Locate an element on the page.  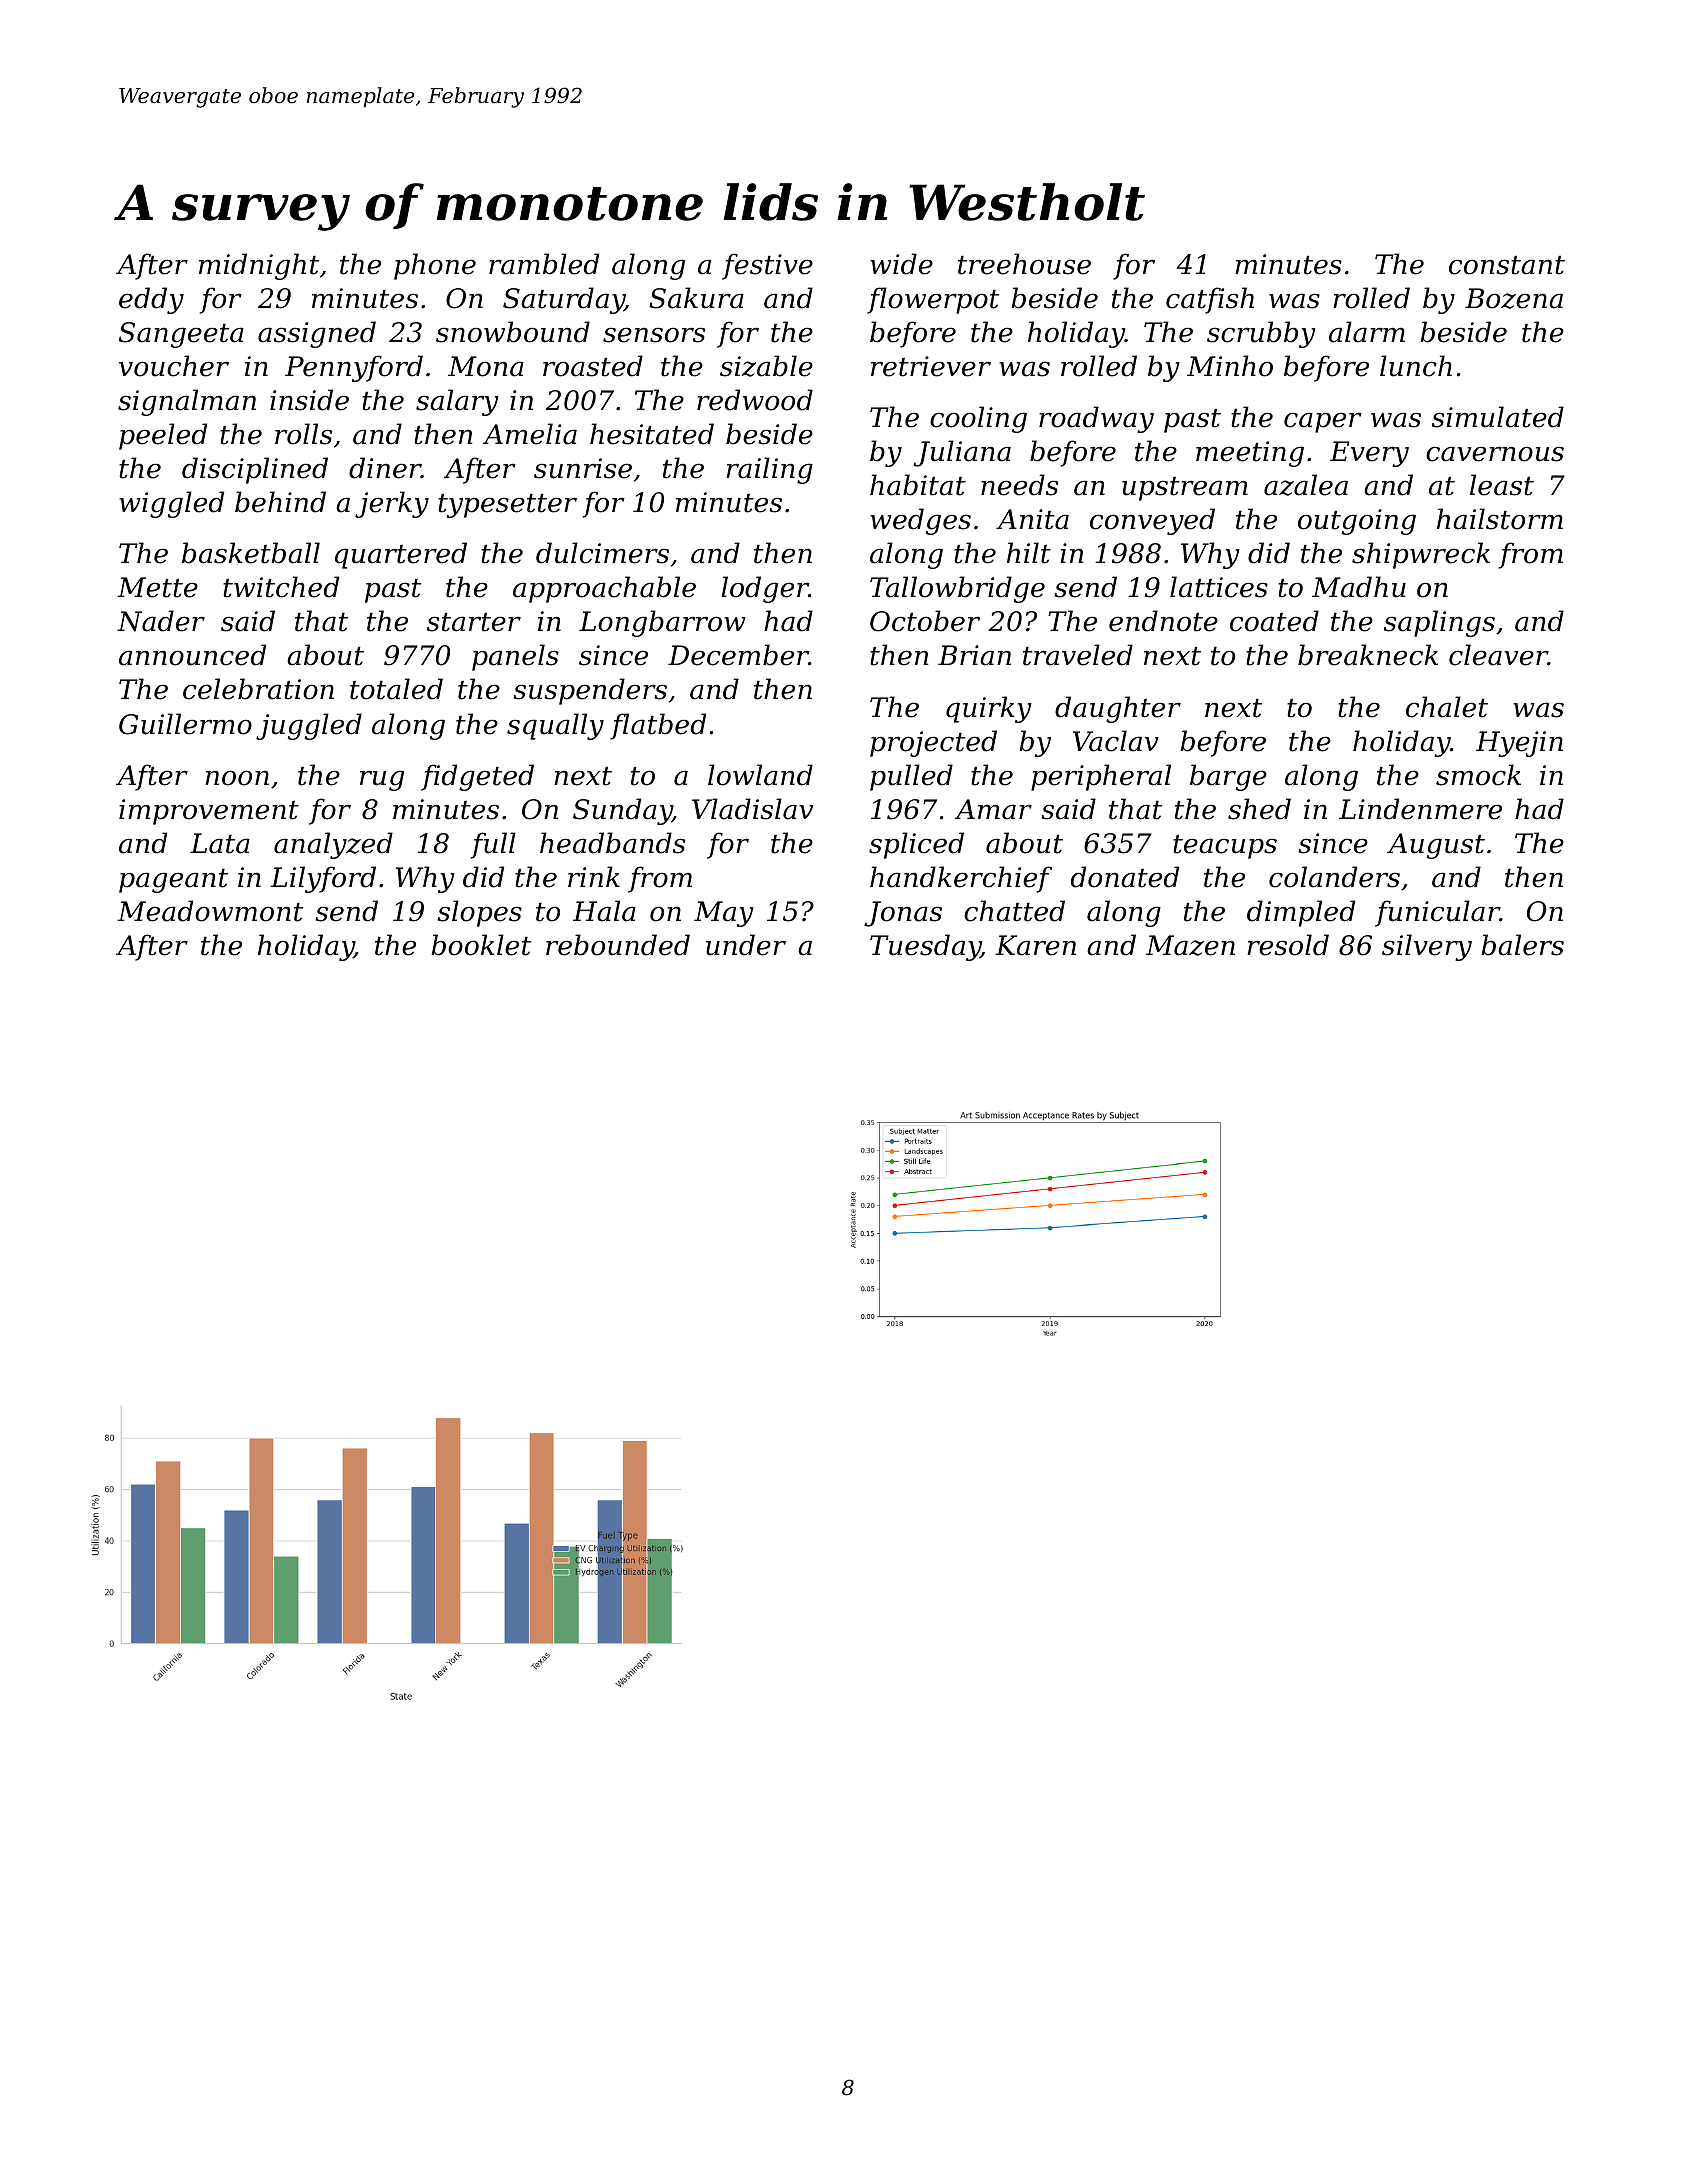
improvement is located at coordinates (209, 812).
